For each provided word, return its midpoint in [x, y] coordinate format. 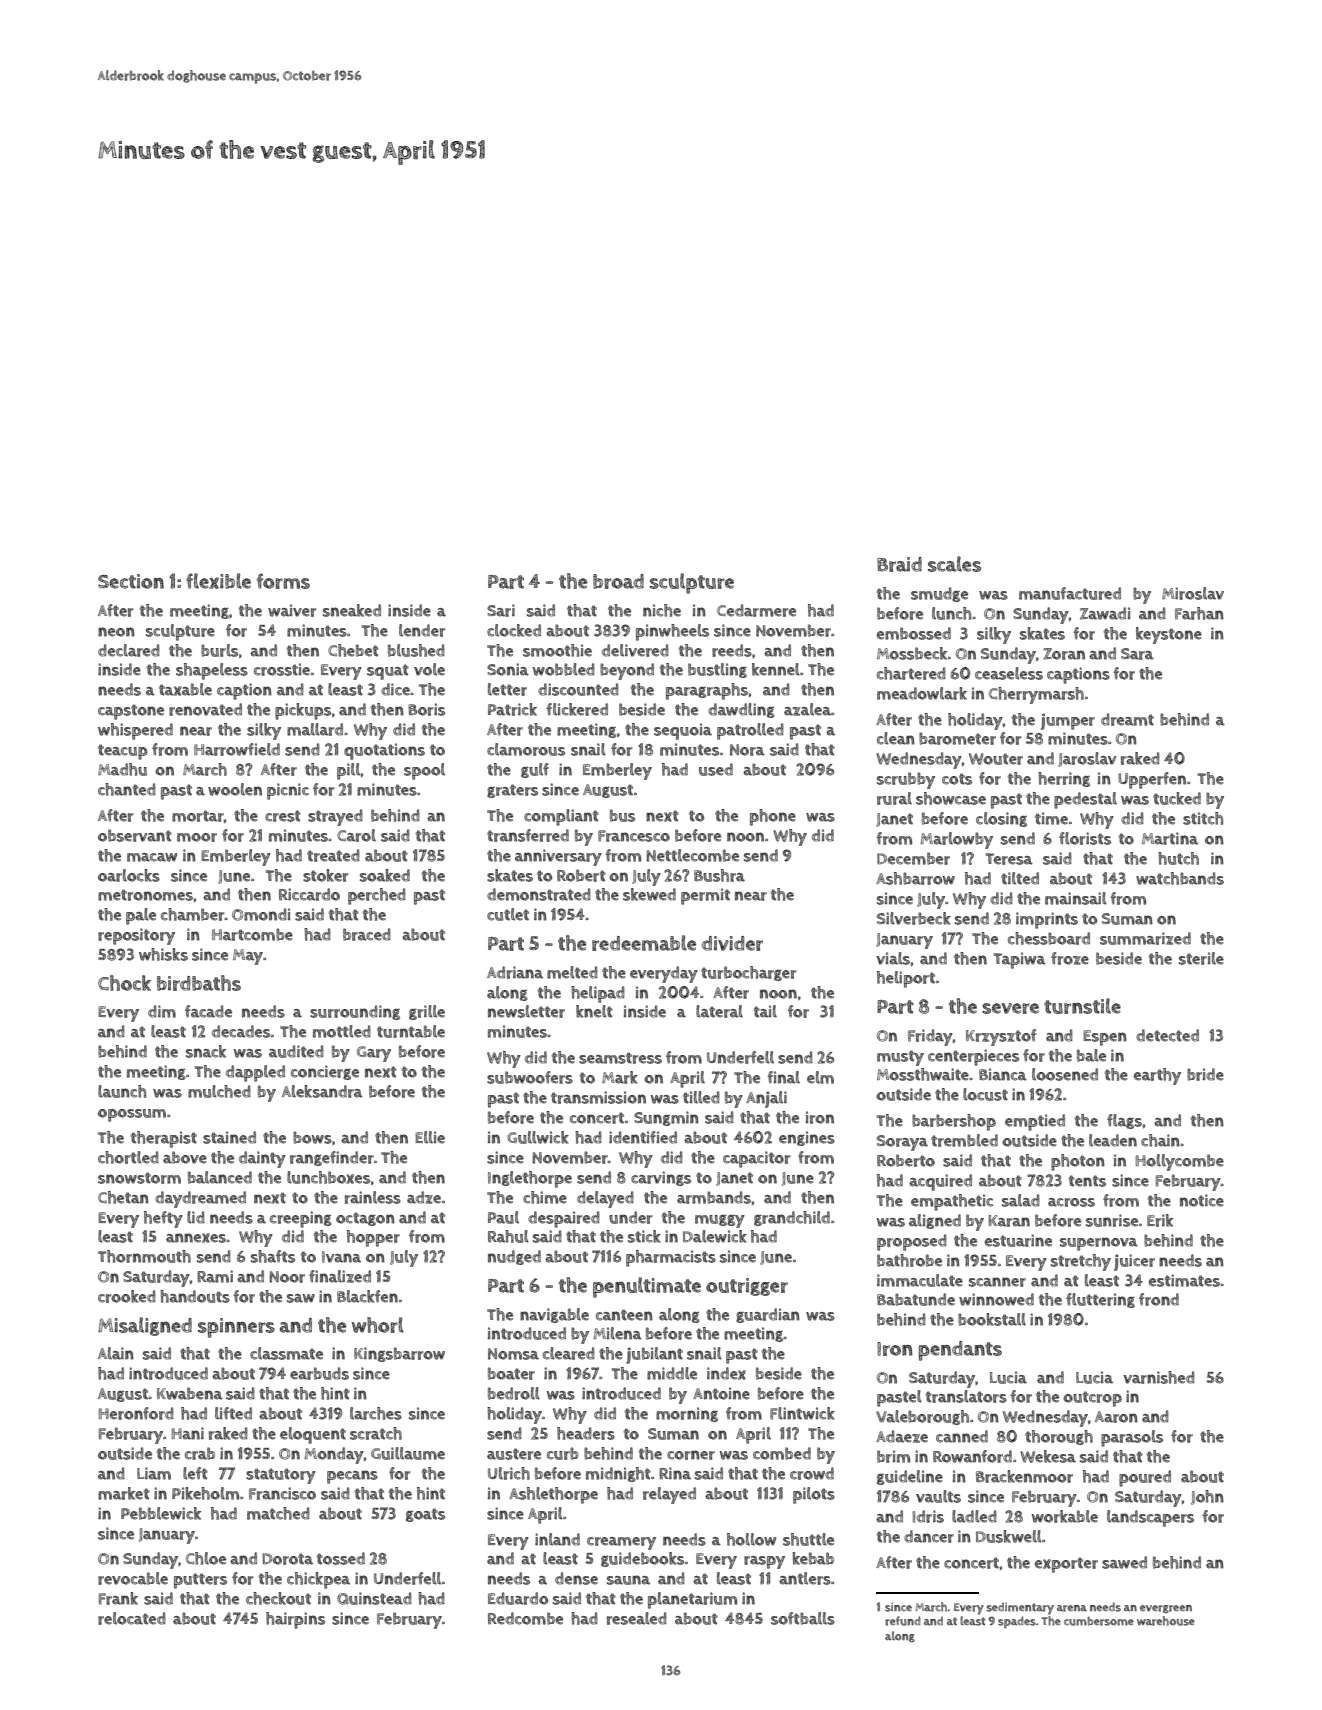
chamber [193, 914]
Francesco [634, 836]
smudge [939, 594]
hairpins [295, 1620]
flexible [218, 581]
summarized [1145, 938]
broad [618, 581]
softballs [803, 1618]
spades [1017, 1622]
